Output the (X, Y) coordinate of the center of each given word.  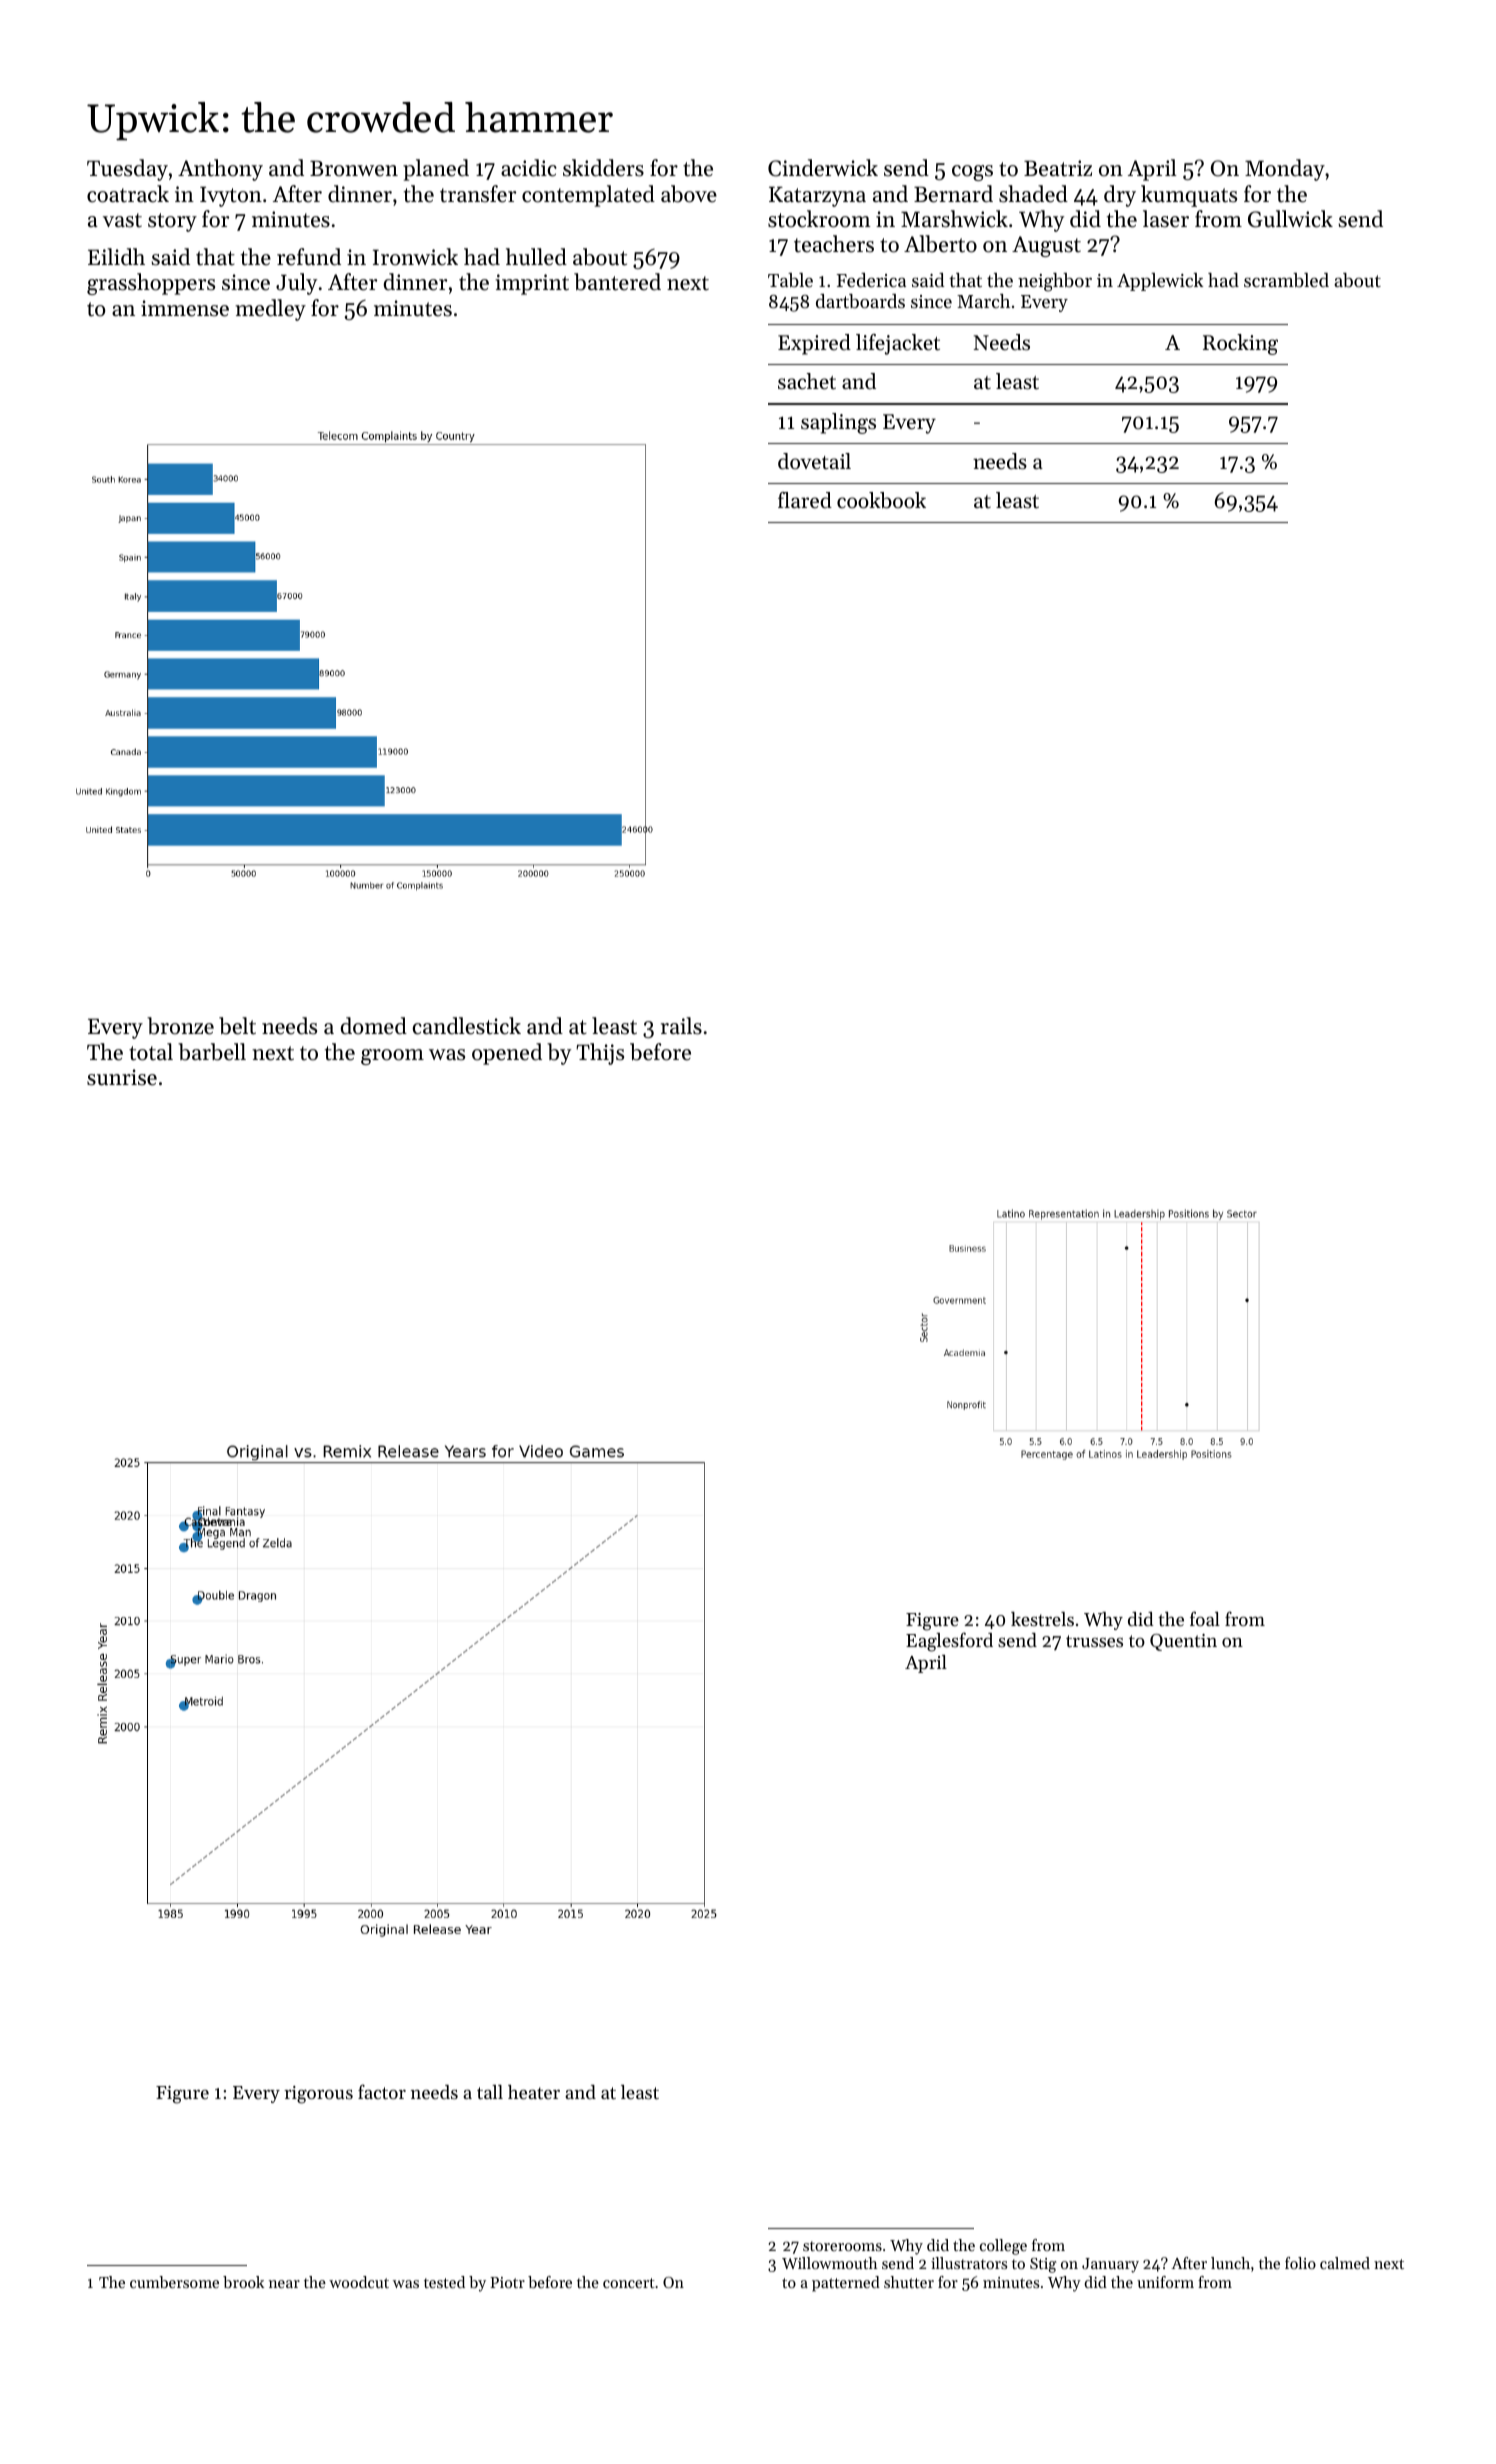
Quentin (1183, 1642)
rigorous (318, 2095)
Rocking (1240, 344)
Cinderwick (823, 168)
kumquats (1189, 196)
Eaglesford (949, 1642)
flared (805, 500)
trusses (1094, 1641)
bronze (180, 1026)
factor (382, 2091)
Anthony (220, 170)
